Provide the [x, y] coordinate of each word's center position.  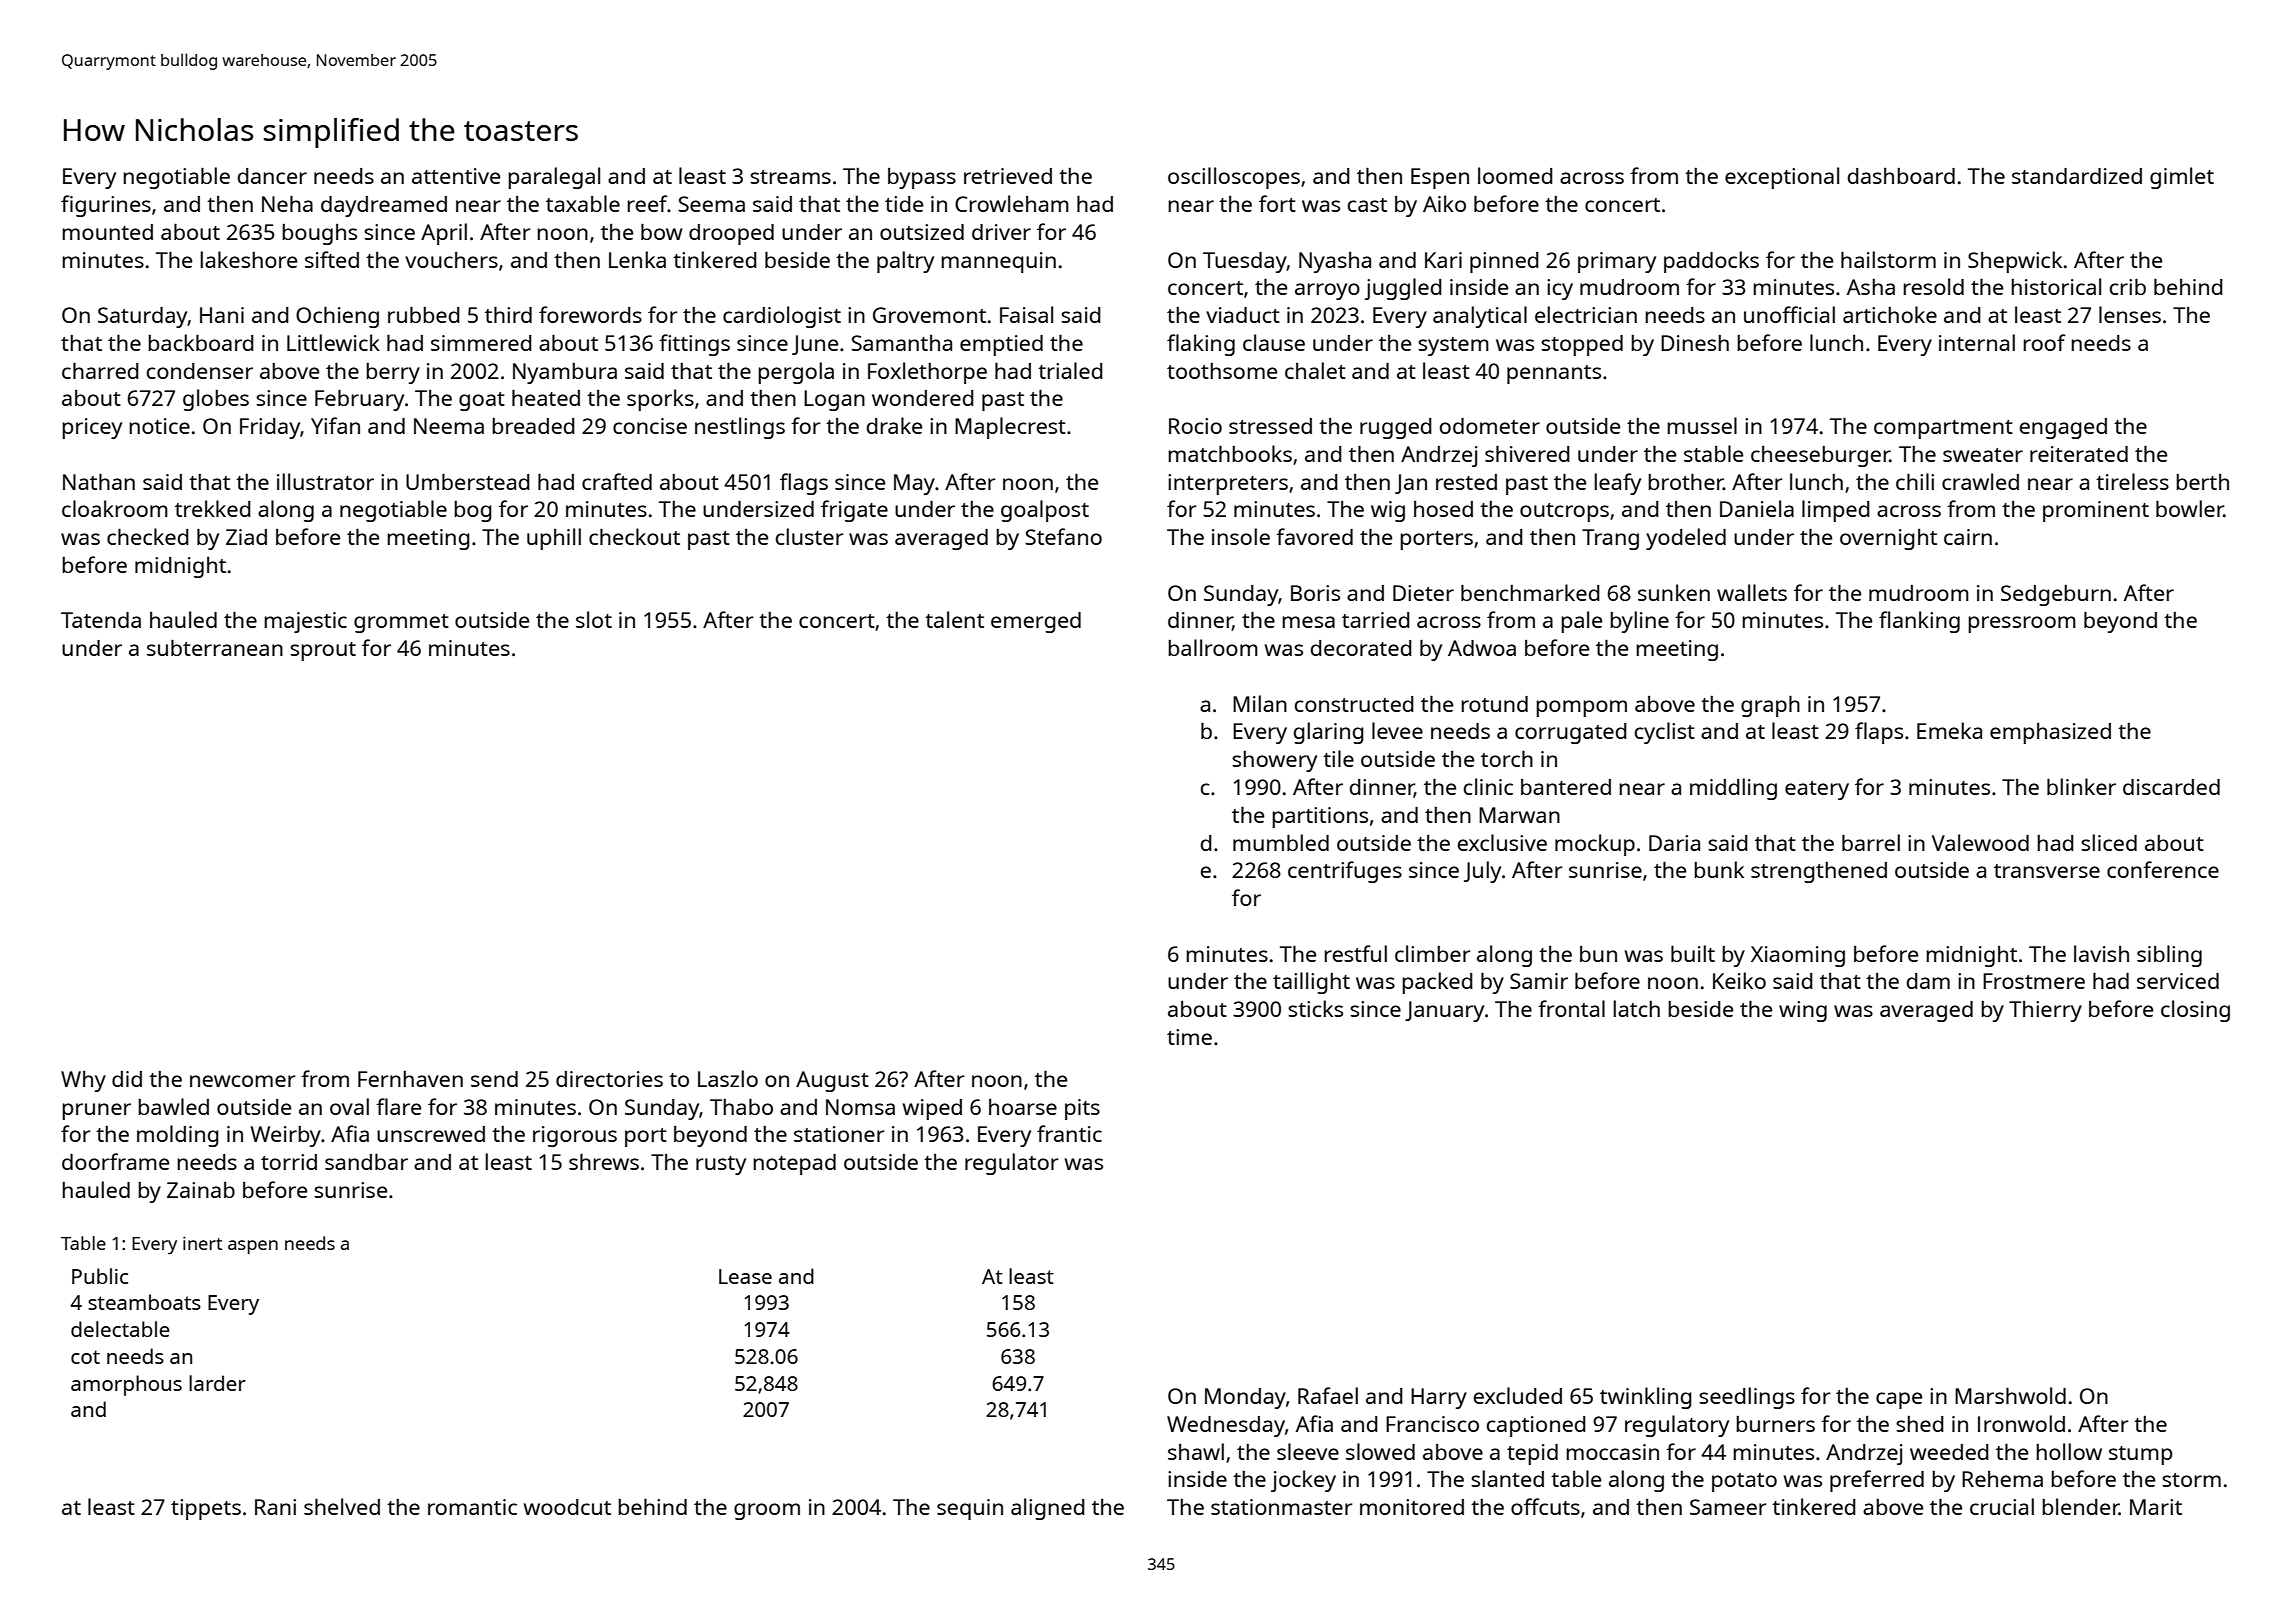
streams [790, 177]
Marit [2156, 1507]
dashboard [1901, 176]
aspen [253, 1247]
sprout [323, 651]
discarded [2171, 787]
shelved [342, 1506]
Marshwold [2010, 1395]
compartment [1943, 429]
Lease [745, 1276]
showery [1274, 761]
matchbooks [1230, 453]
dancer [272, 176]
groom [767, 1511]
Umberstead [468, 482]
